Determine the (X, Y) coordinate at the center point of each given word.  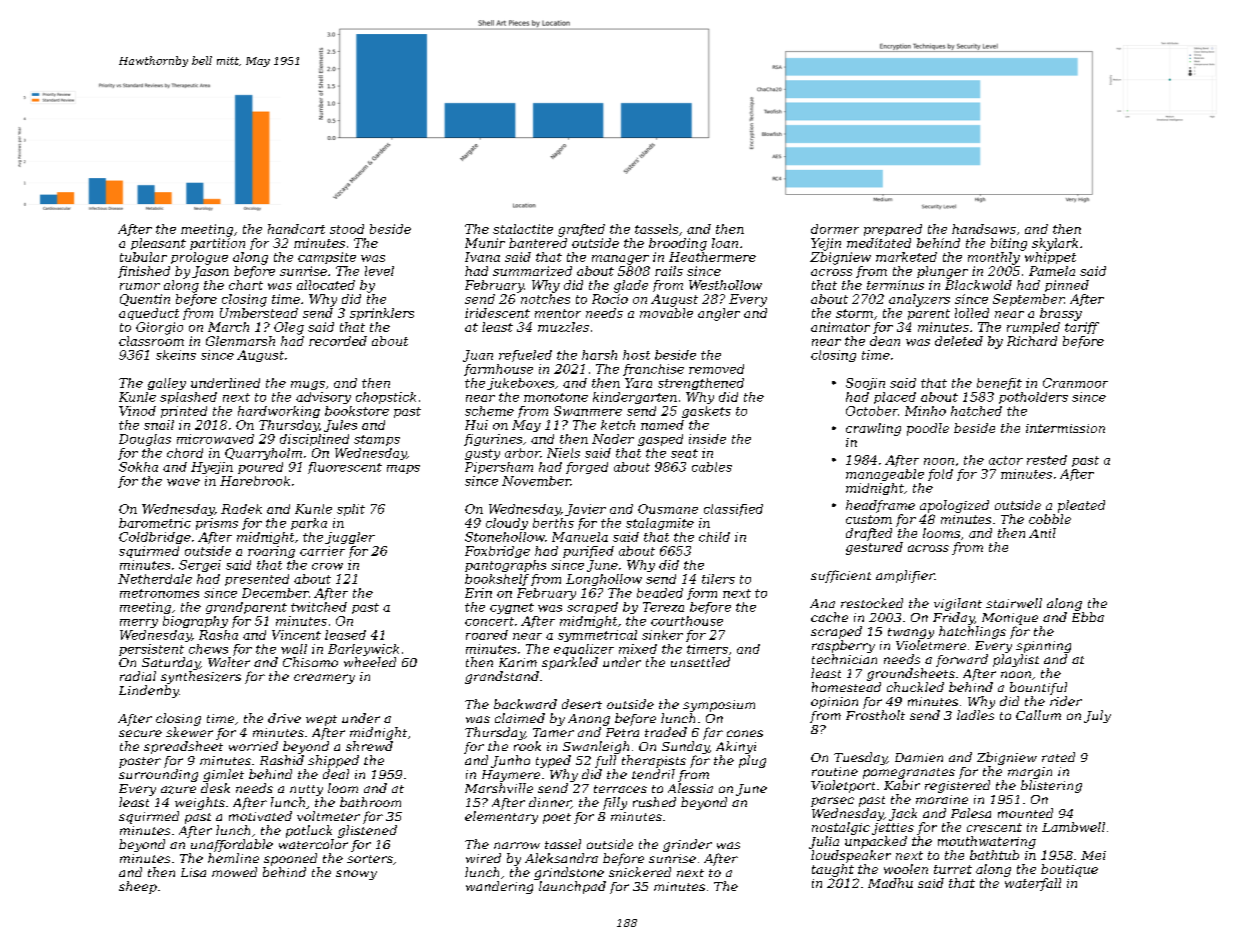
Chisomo (310, 662)
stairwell (1014, 603)
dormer (835, 229)
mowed (234, 872)
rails (669, 271)
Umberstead (259, 313)
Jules (340, 426)
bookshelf (497, 580)
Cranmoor (1075, 383)
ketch (618, 425)
